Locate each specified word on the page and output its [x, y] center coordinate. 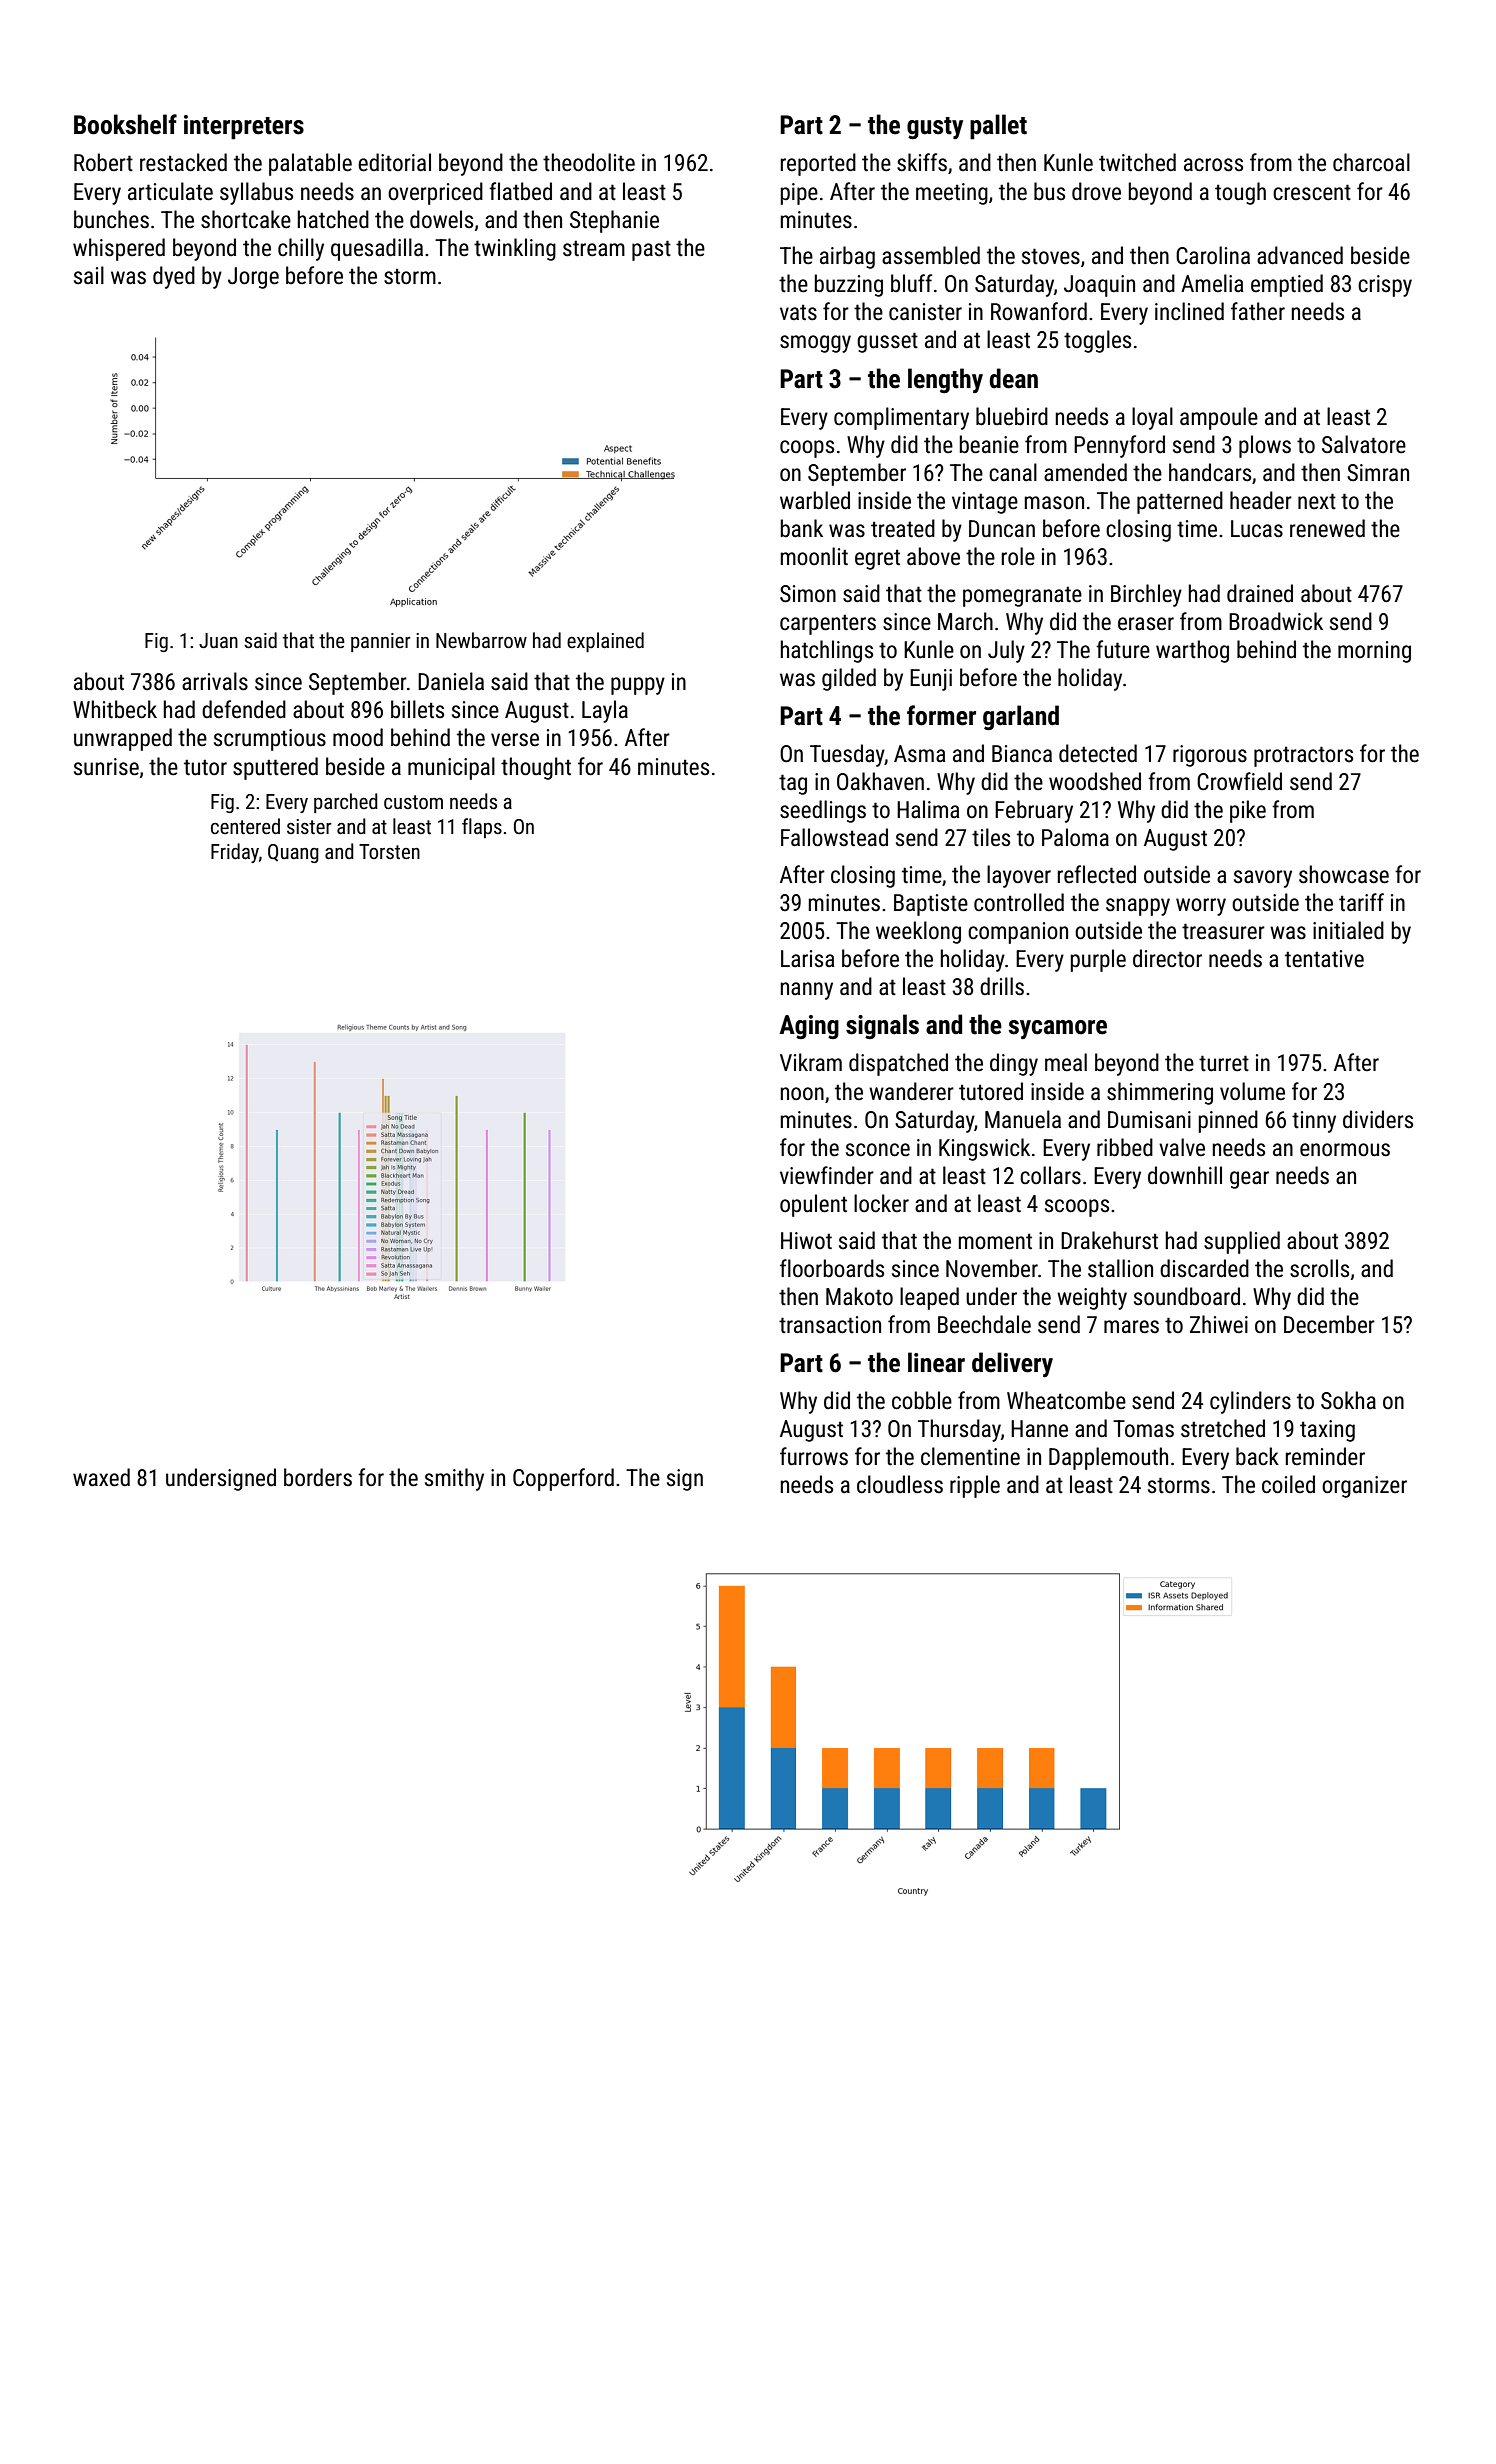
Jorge [253, 278]
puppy [638, 686]
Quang [293, 853]
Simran [1378, 473]
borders [318, 1477]
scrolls [1319, 1268]
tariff [1361, 902]
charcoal [1371, 162]
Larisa [807, 959]
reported [818, 164]
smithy [454, 1479]
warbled [815, 500]
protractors [1303, 756]
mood [358, 737]
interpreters [244, 127]
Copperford [563, 1479]
